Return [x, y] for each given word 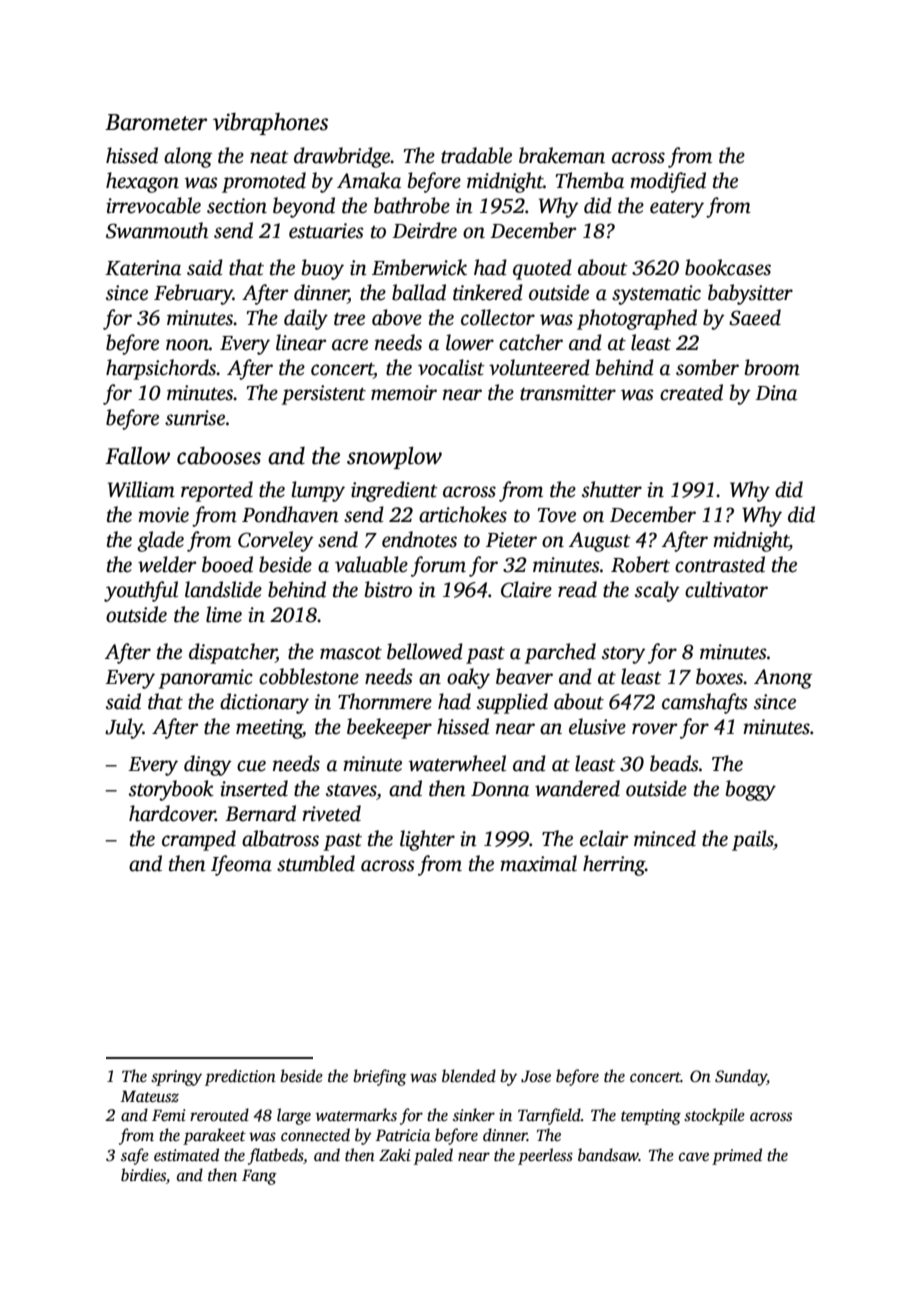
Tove [556, 515]
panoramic [206, 679]
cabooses [219, 456]
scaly [657, 591]
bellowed [425, 651]
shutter [612, 489]
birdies [143, 1175]
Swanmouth [157, 230]
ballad [419, 292]
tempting [651, 1117]
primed [737, 1156]
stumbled [316, 863]
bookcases [728, 267]
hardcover [172, 813]
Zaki [395, 1154]
